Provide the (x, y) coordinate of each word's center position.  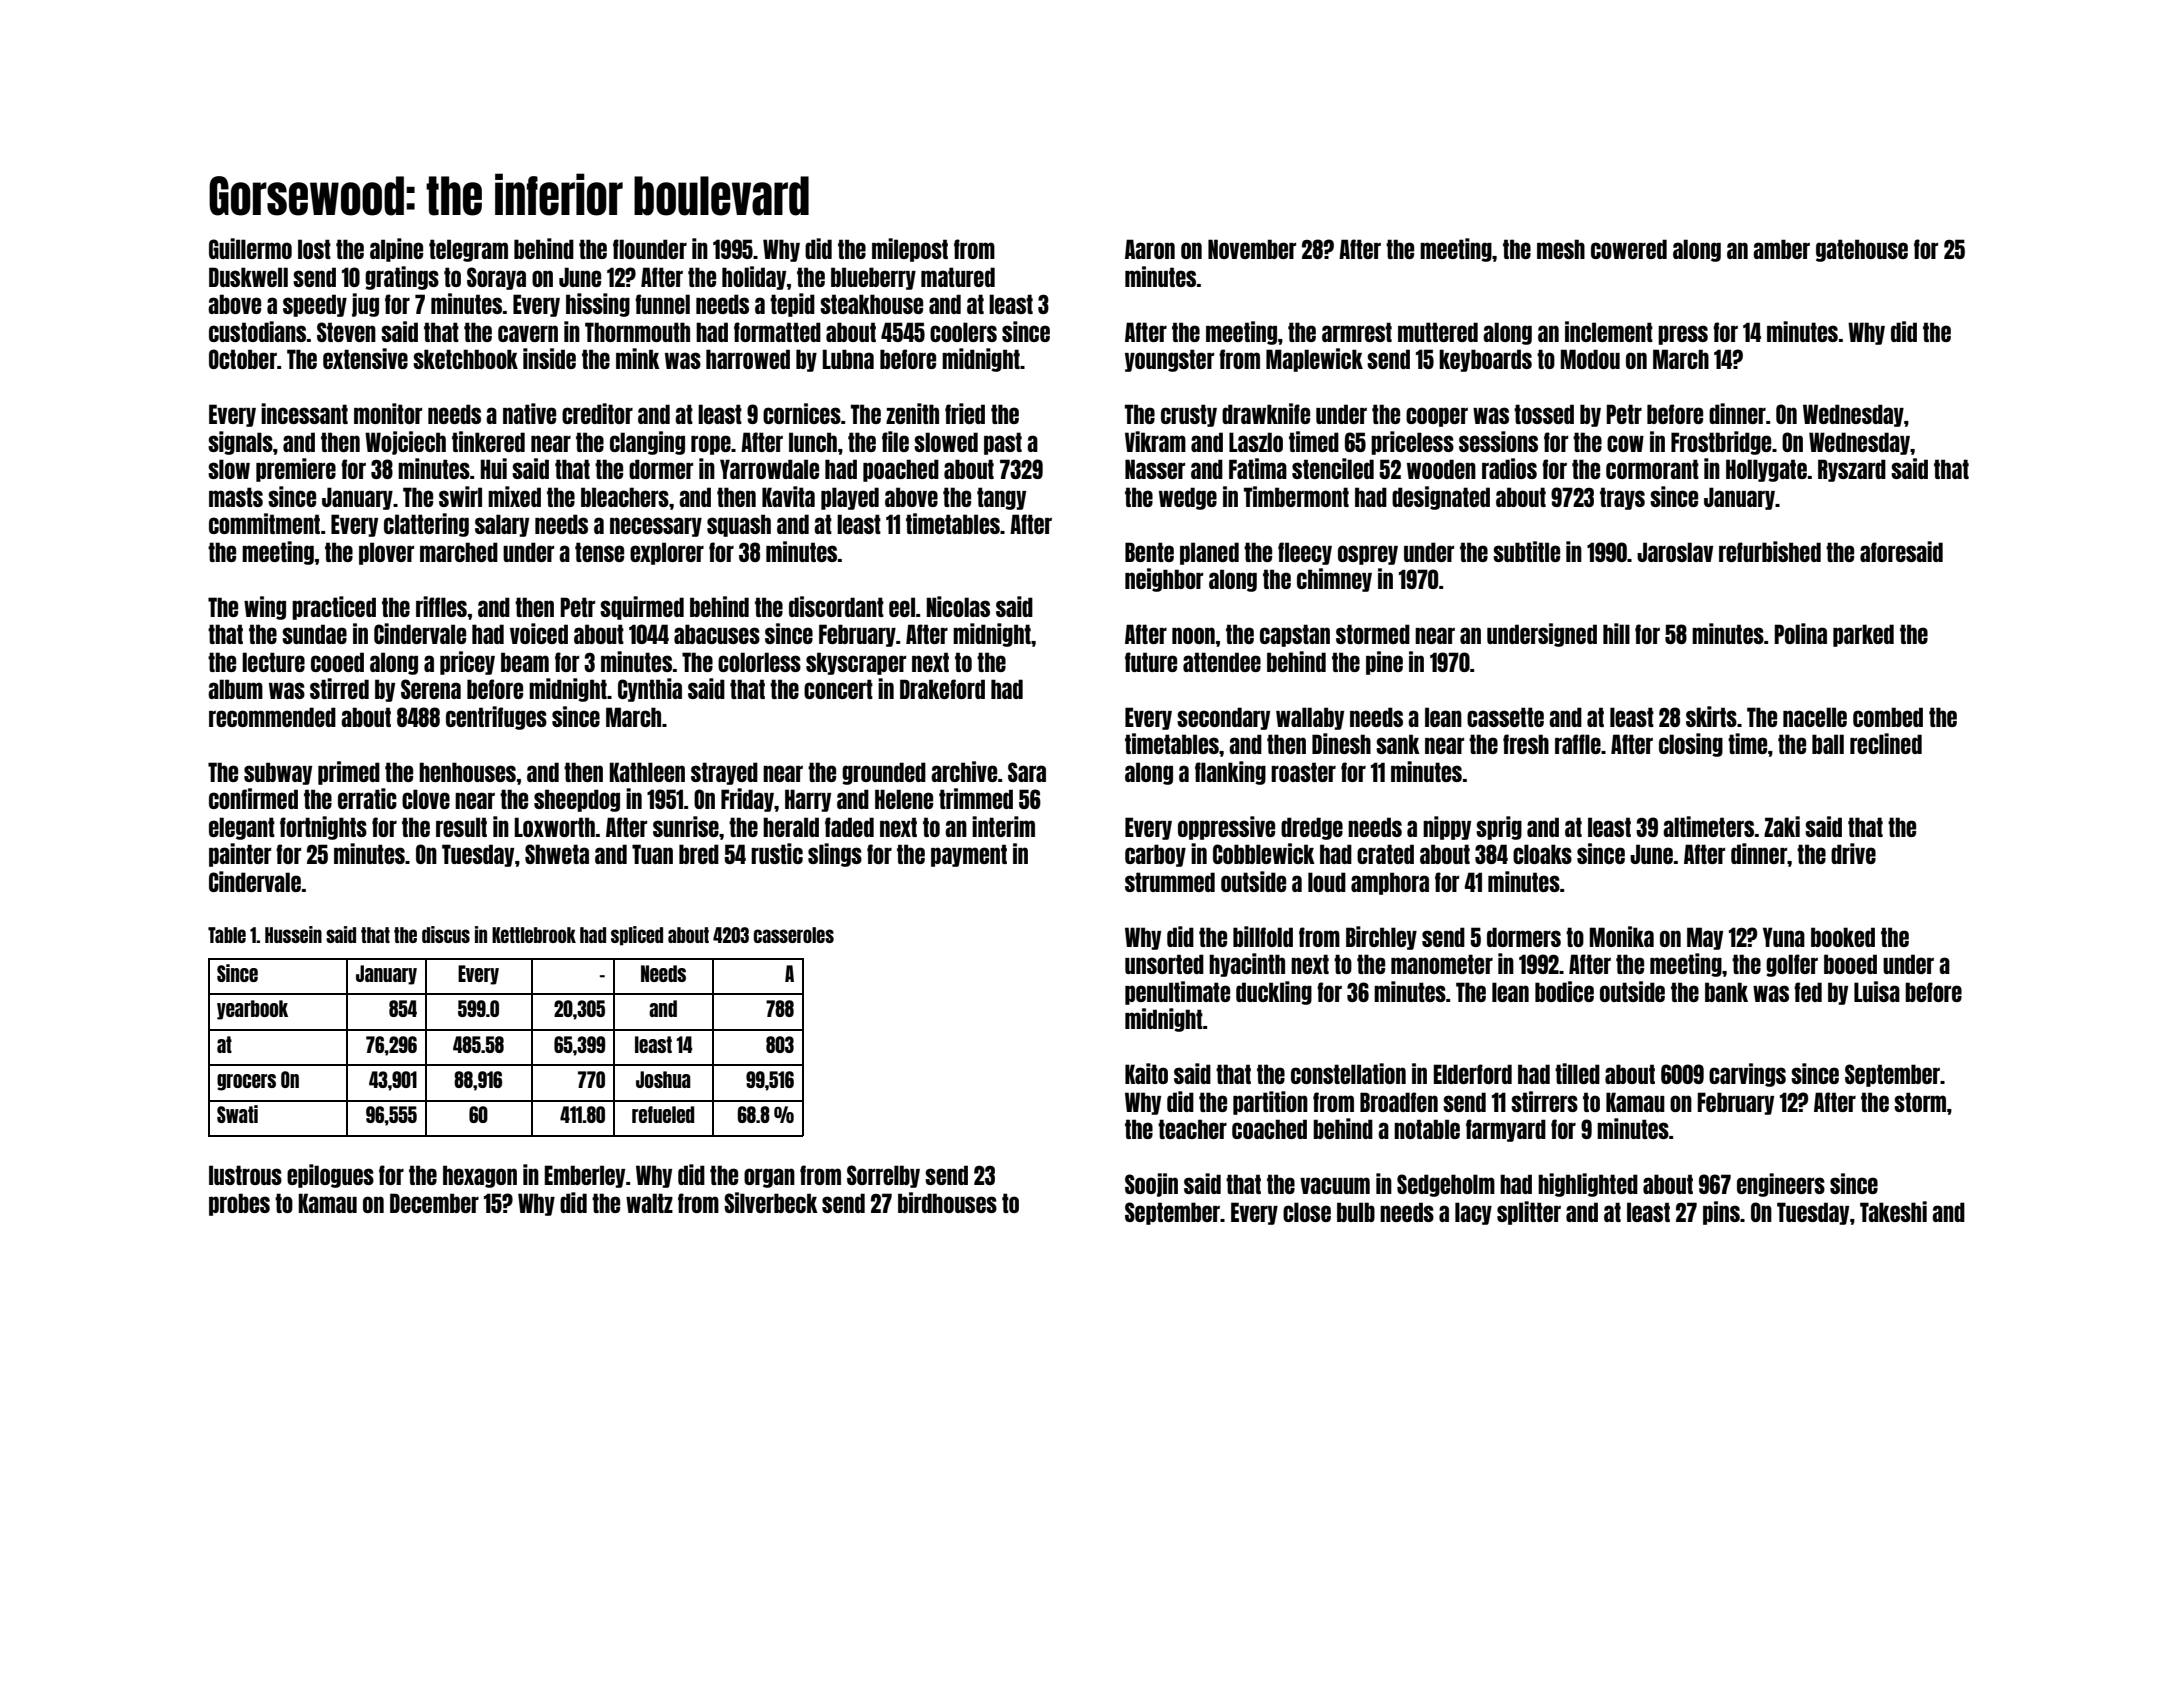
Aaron (1150, 249)
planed (1209, 553)
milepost (910, 250)
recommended (272, 717)
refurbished (1770, 551)
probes (239, 1204)
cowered (1629, 249)
